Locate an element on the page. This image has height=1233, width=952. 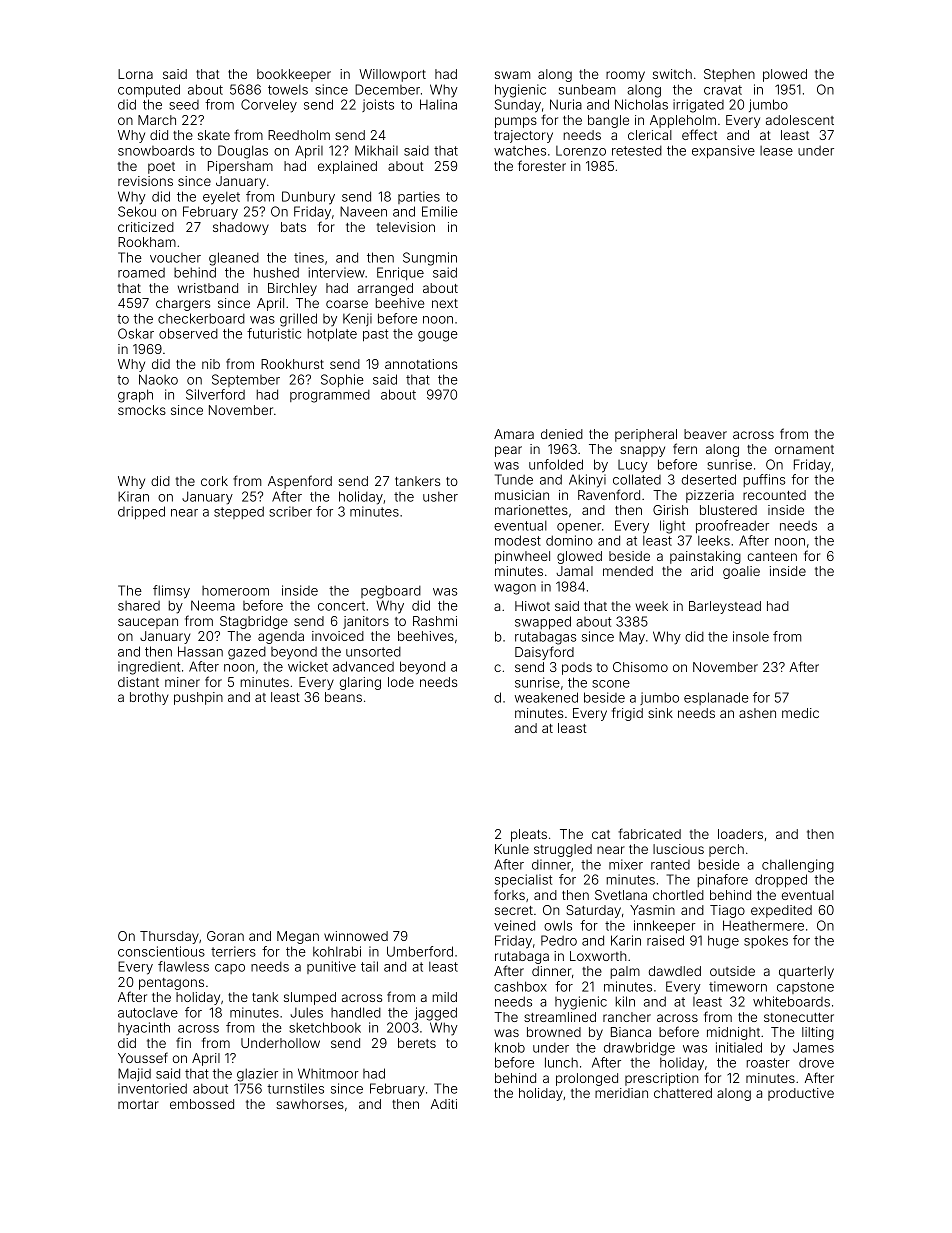
knob is located at coordinates (510, 1047).
